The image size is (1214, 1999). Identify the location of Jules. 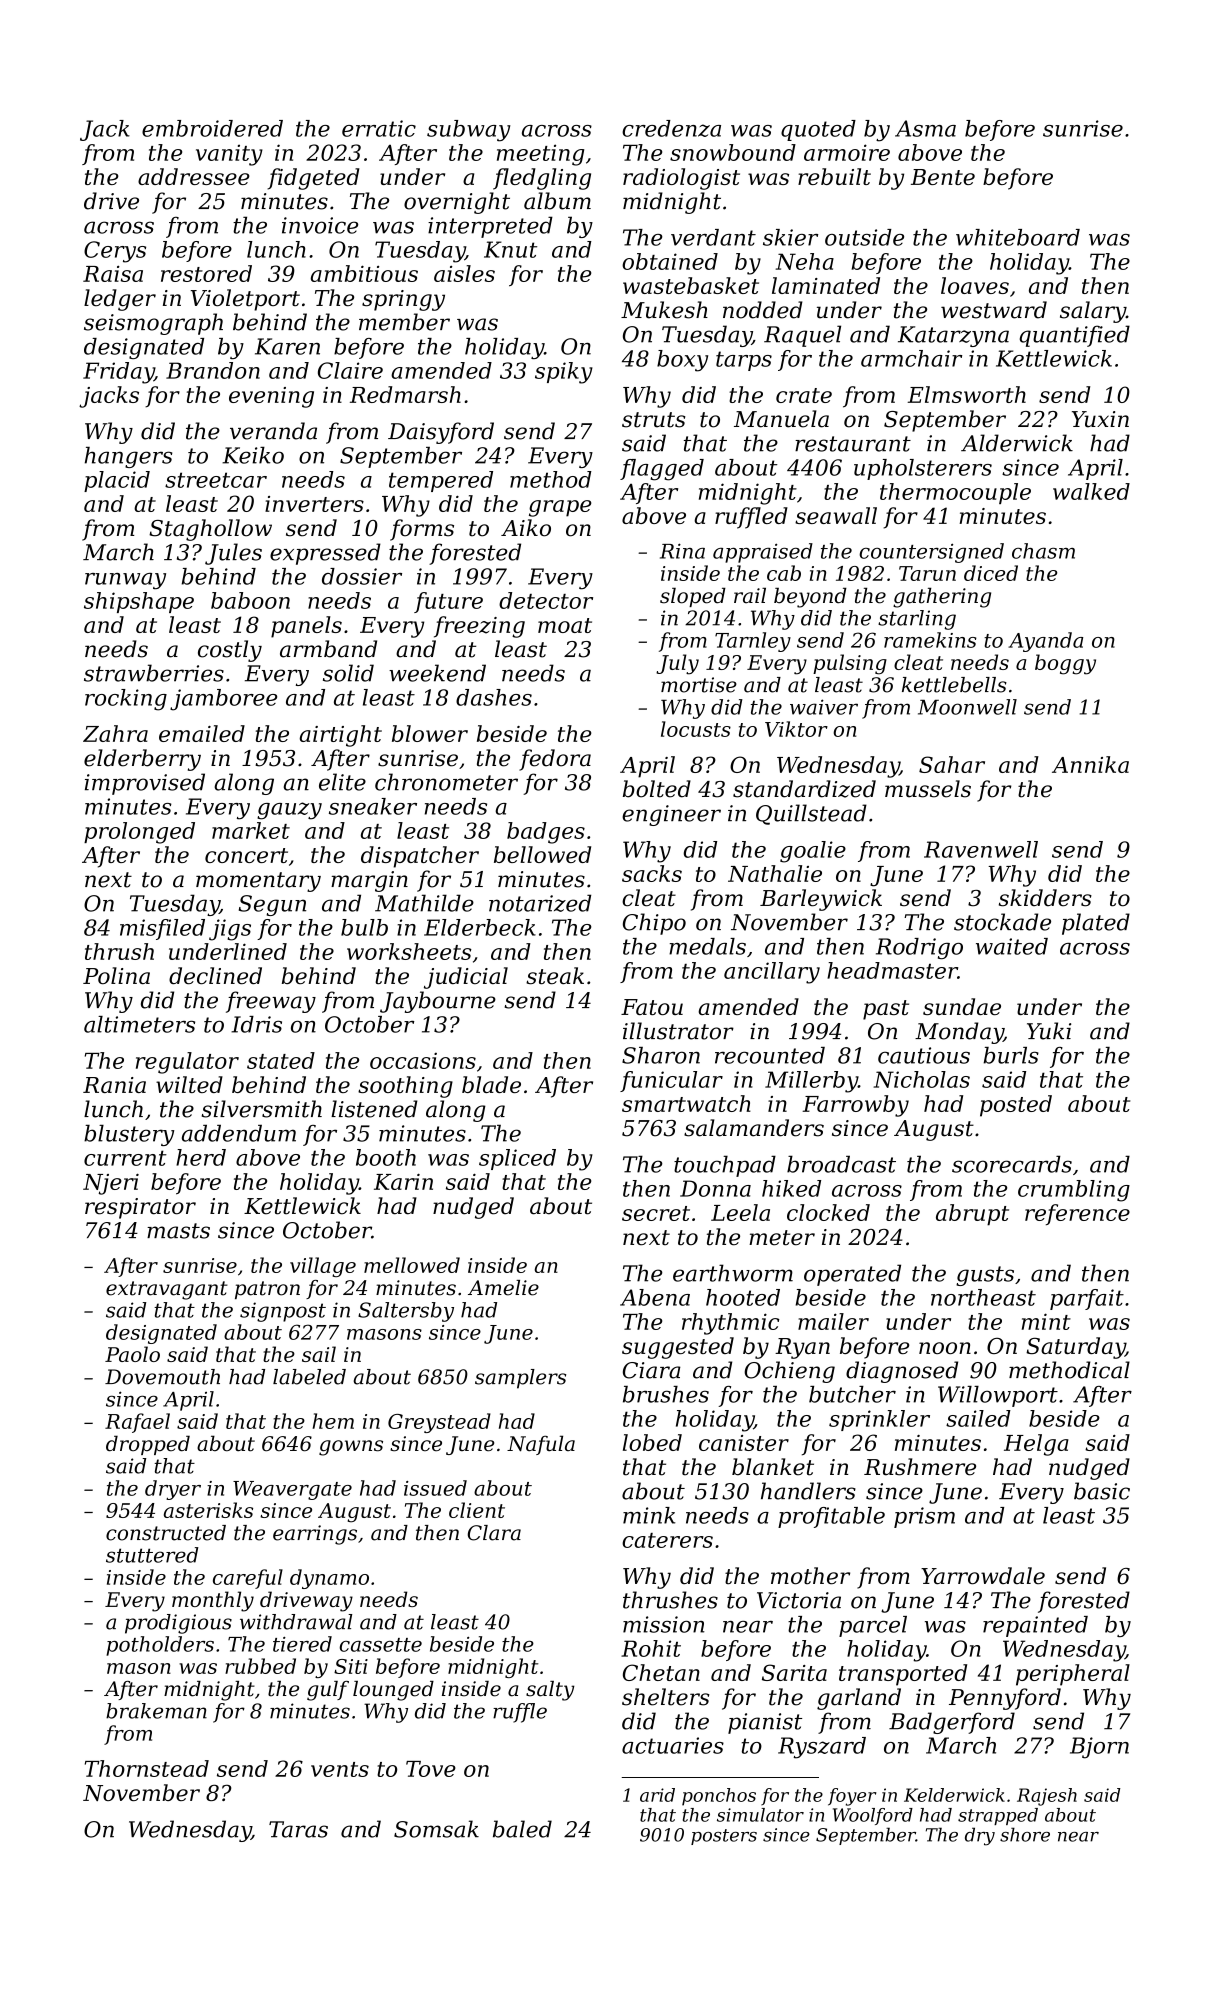
(233, 554).
